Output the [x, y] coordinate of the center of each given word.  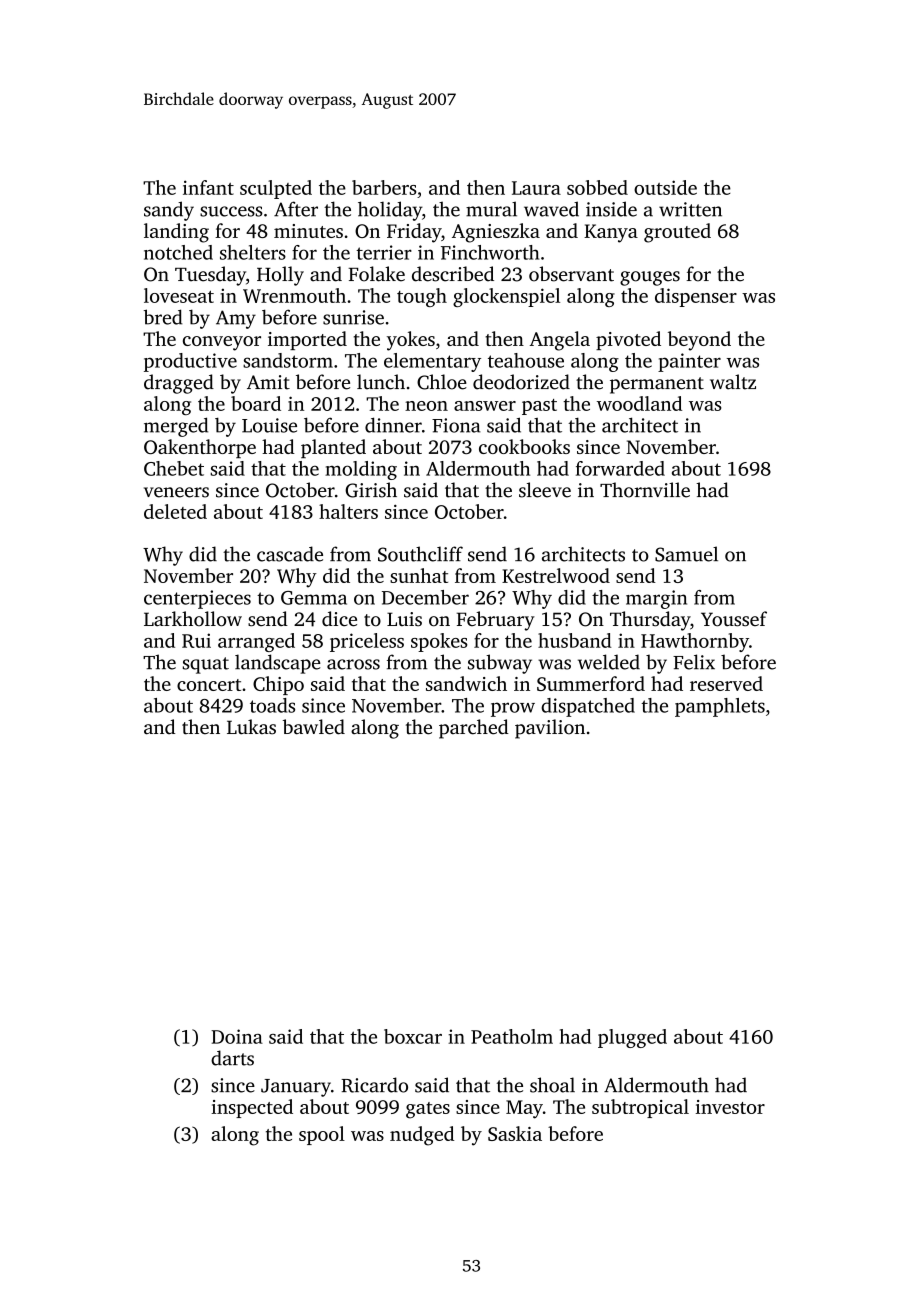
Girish [371, 490]
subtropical [640, 1108]
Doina [237, 1036]
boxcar [413, 1036]
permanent [657, 385]
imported [307, 340]
